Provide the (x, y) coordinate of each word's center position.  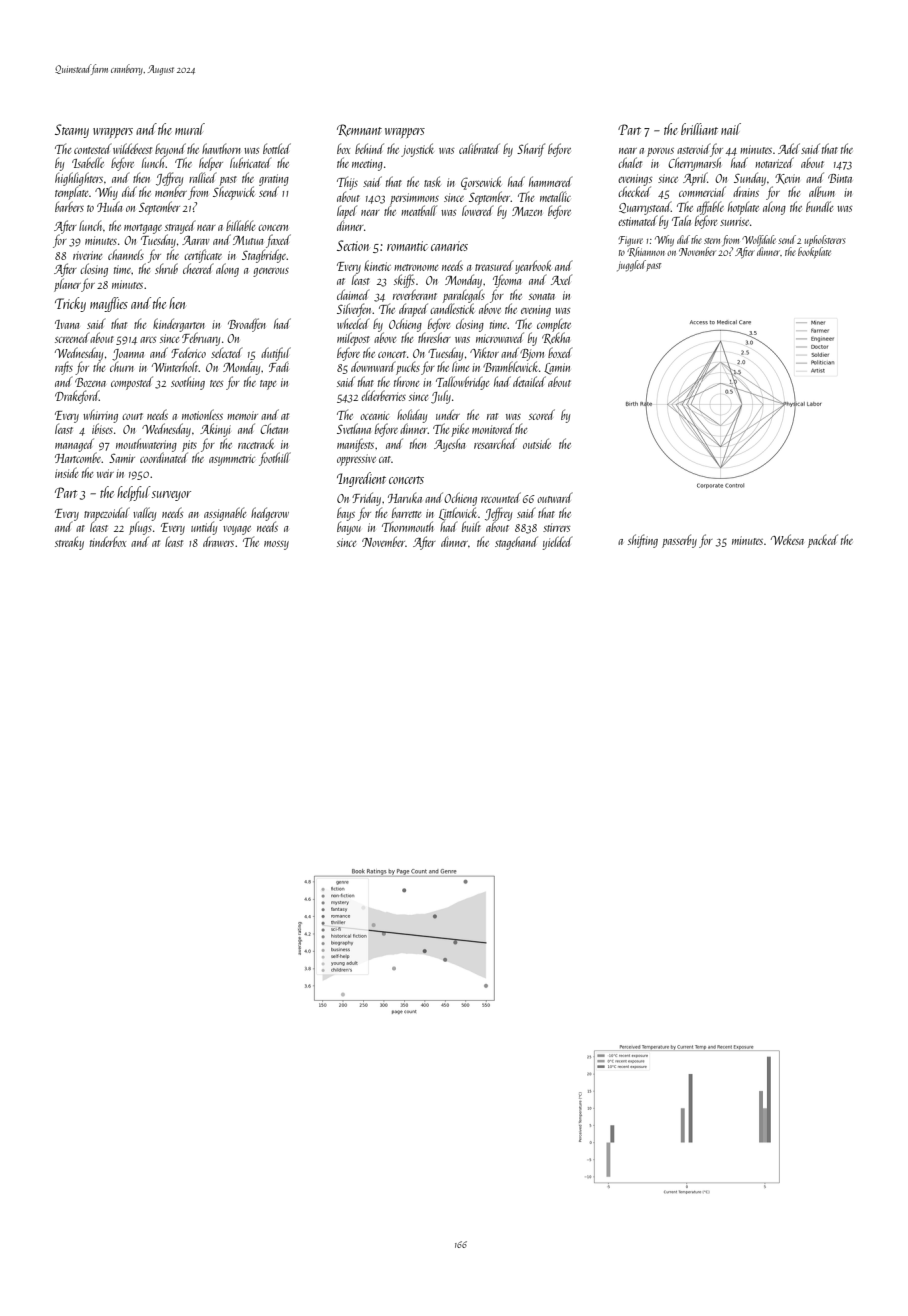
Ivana (67, 324)
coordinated (164, 458)
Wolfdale (759, 240)
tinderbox (108, 541)
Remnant (359, 130)
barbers (69, 206)
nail (731, 129)
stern (712, 241)
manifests (355, 445)
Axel (561, 279)
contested (93, 148)
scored (542, 414)
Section (353, 245)
